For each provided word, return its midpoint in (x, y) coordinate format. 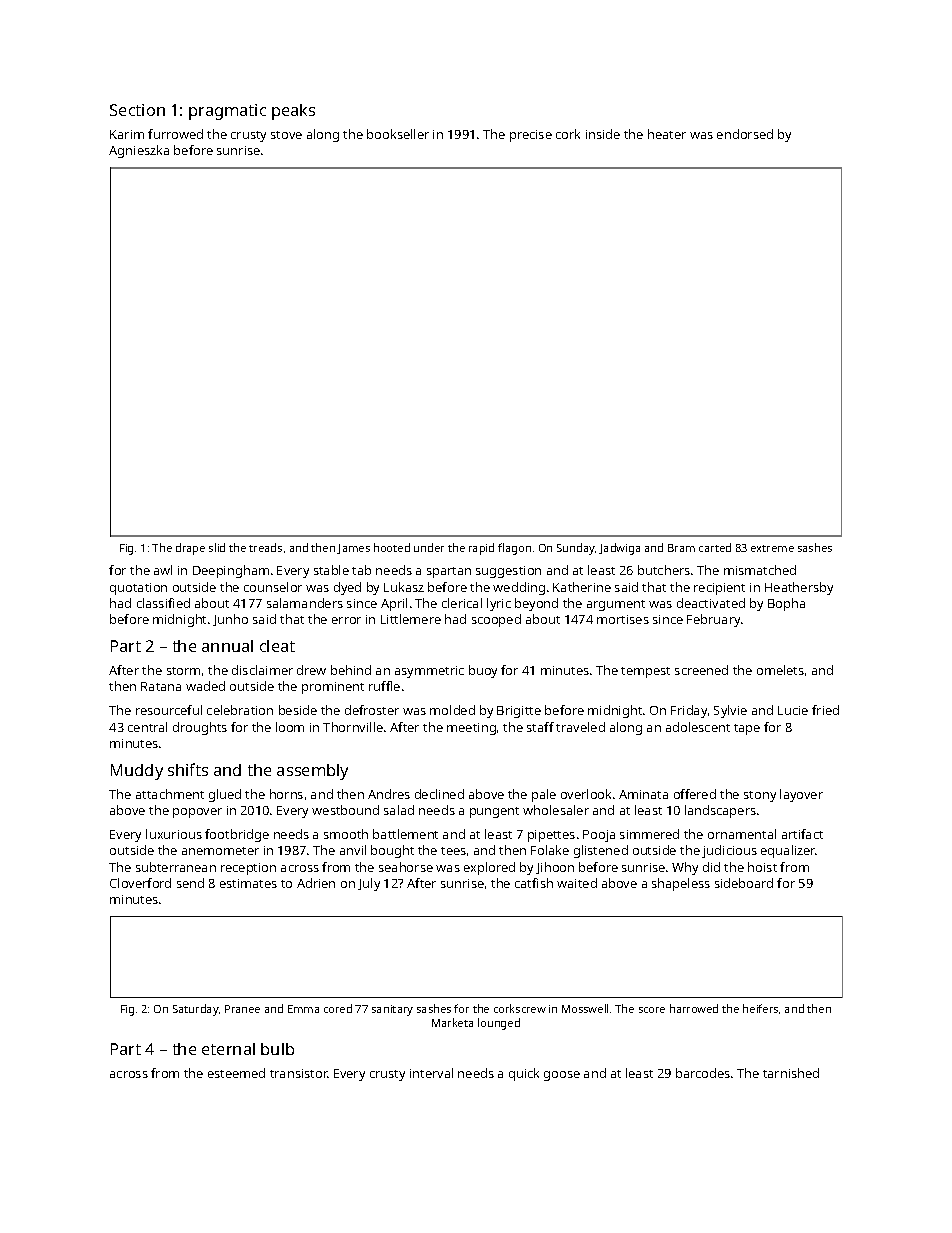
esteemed (236, 1073)
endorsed (745, 134)
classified (163, 603)
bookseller (398, 134)
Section (137, 110)
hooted (392, 547)
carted (715, 547)
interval (431, 1073)
